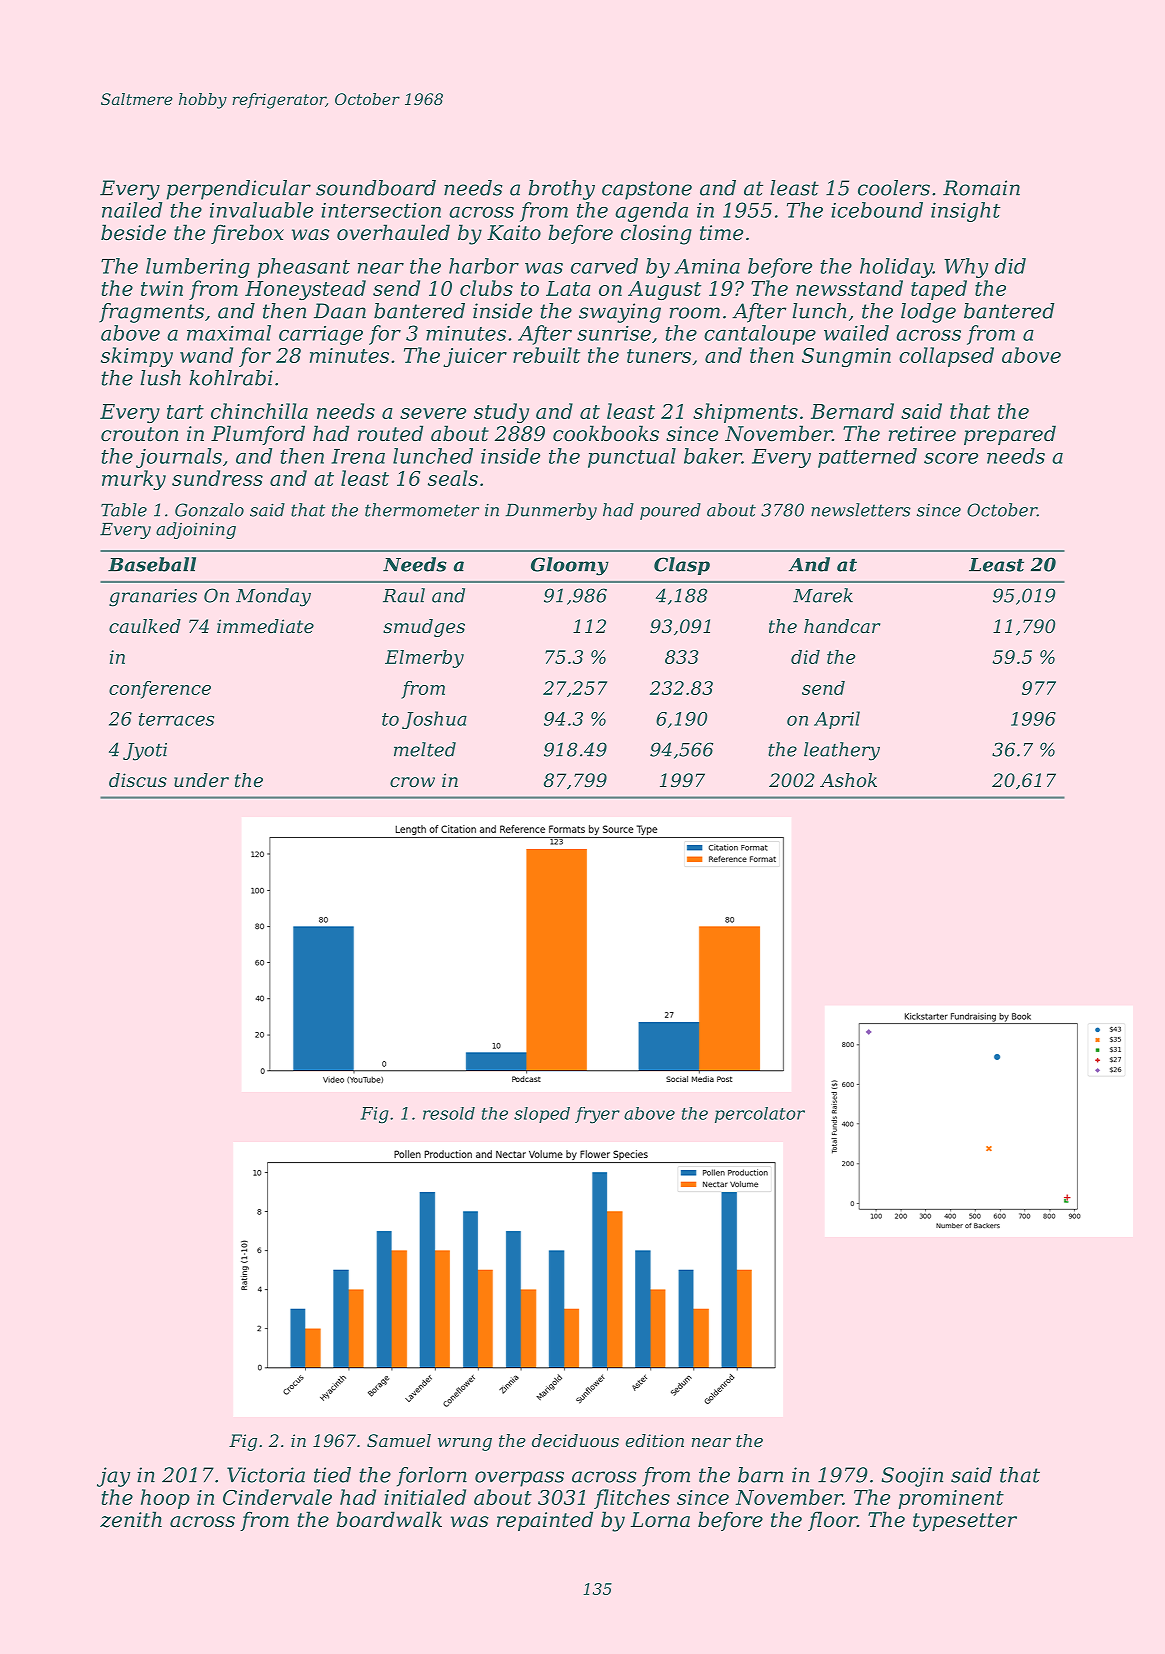 Image resolution: width=1165 pixels, height=1654 pixels. Describe the element at coordinates (165, 1499) in the screenshot. I see `hoop` at that location.
